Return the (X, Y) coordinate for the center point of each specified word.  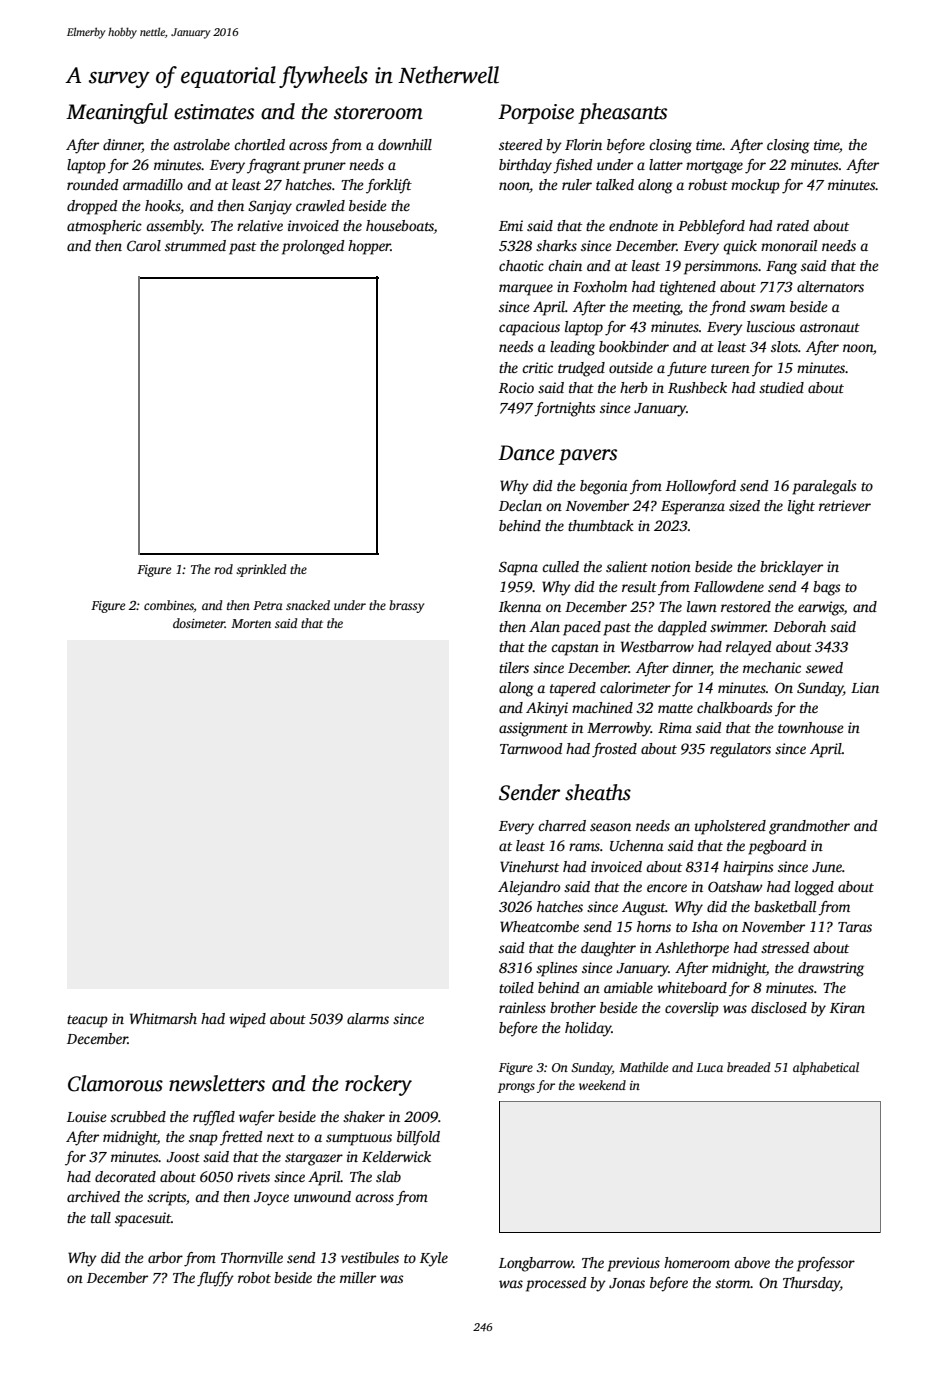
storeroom (378, 113)
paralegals (824, 487)
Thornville (252, 1257)
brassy (406, 606)
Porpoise (536, 114)
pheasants (622, 113)
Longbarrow (536, 1264)
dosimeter (199, 623)
